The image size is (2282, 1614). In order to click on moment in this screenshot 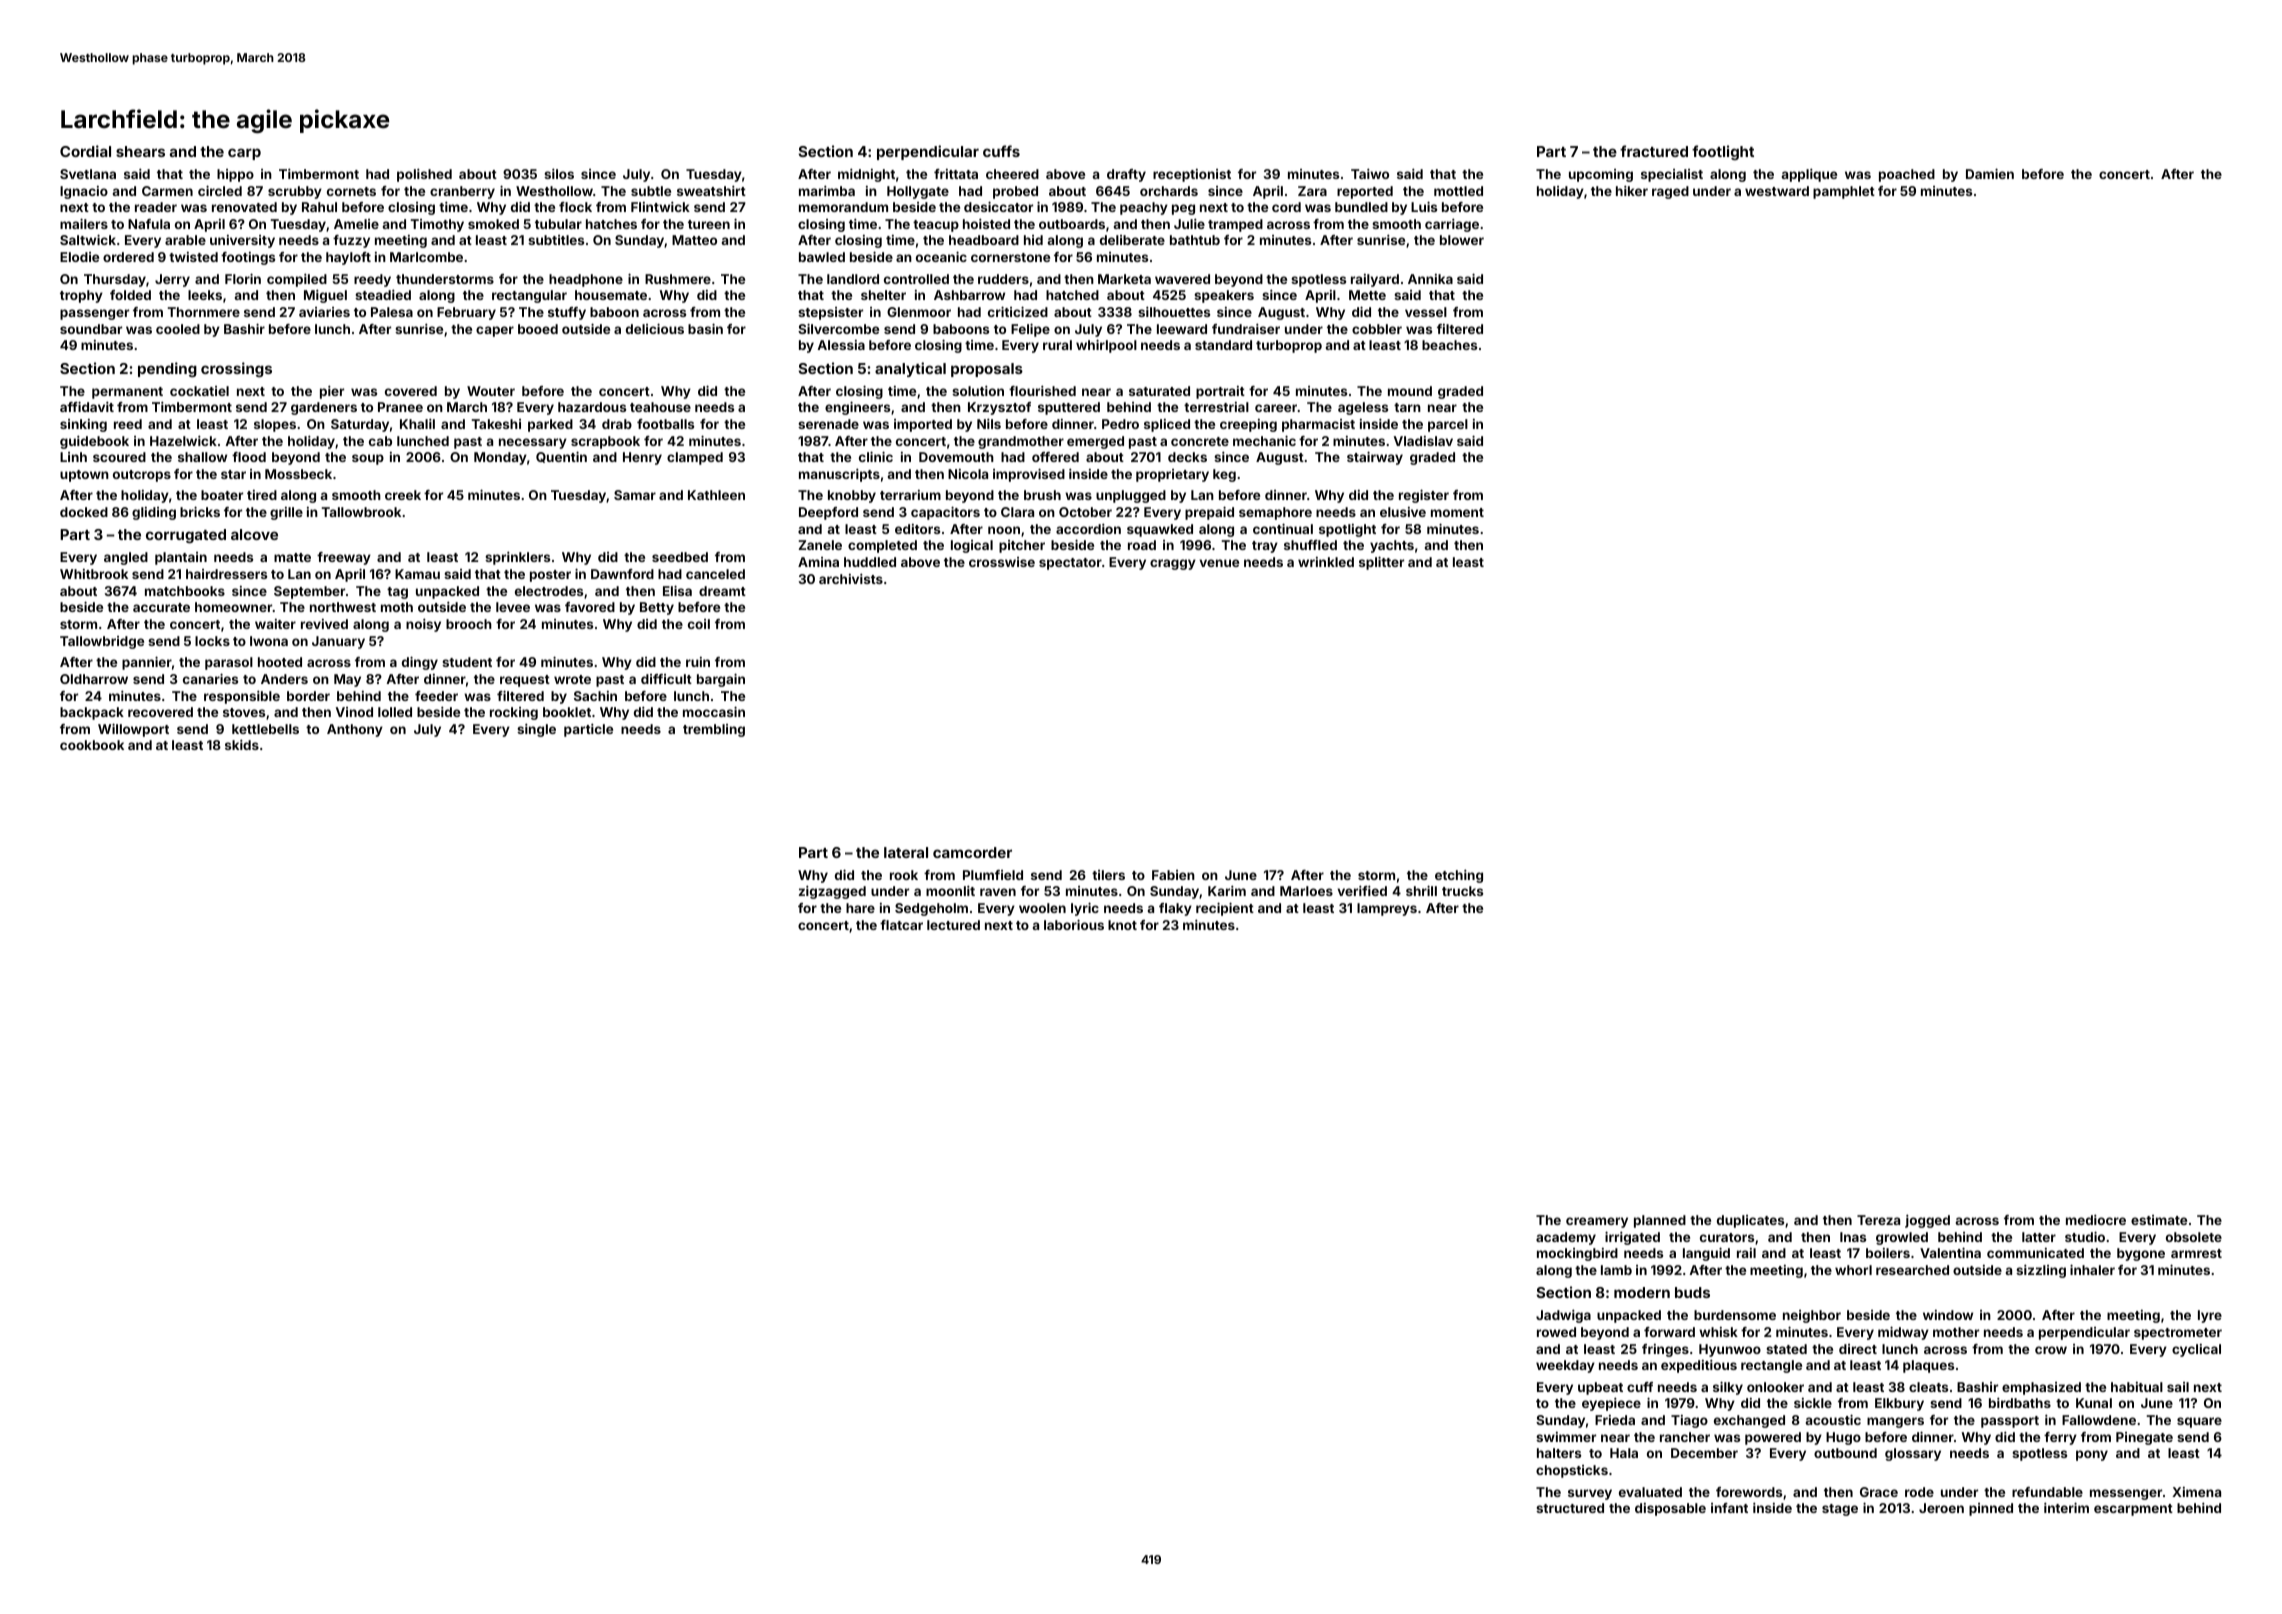, I will do `click(1457, 512)`.
